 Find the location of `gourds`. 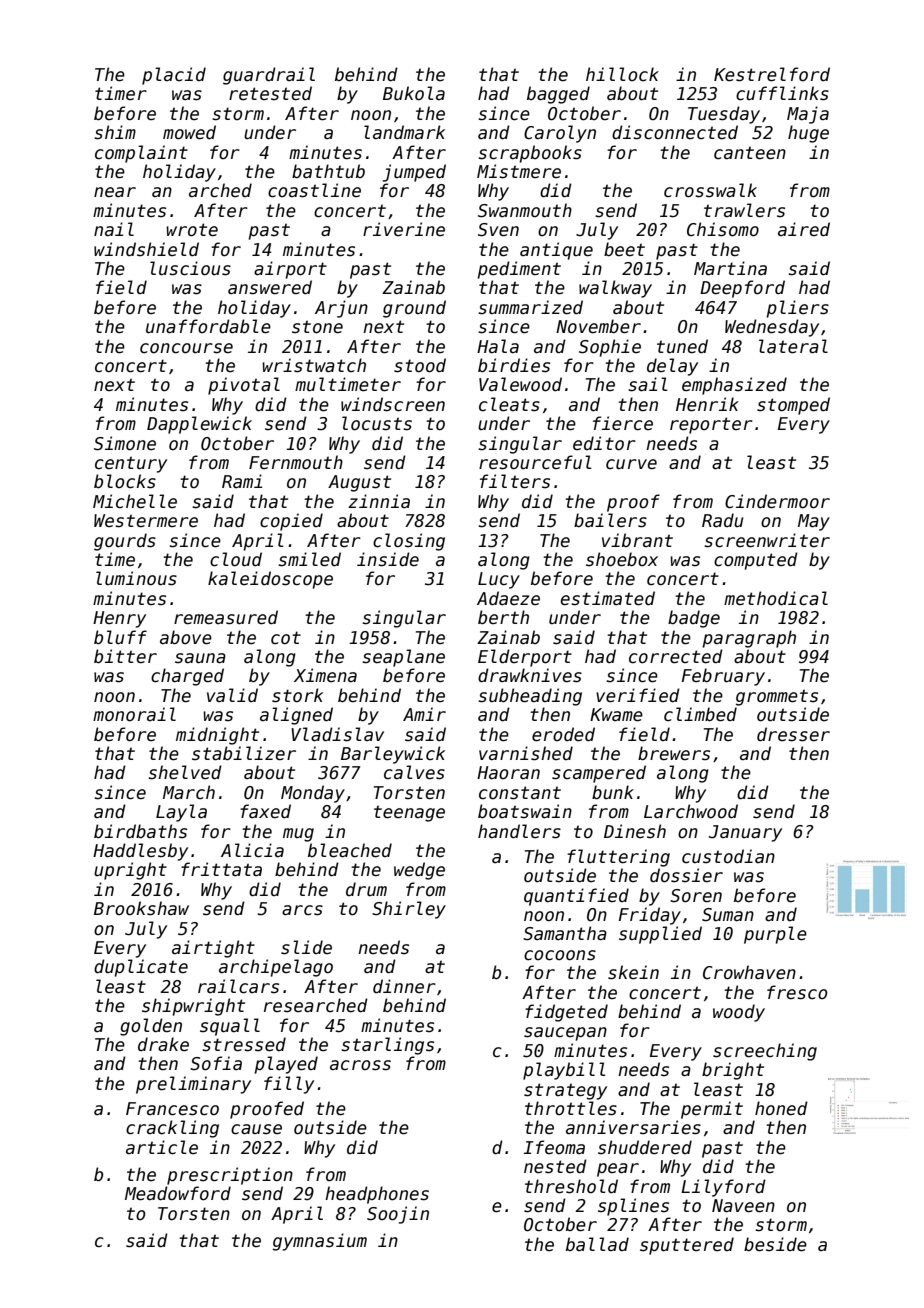

gourds is located at coordinates (125, 542).
